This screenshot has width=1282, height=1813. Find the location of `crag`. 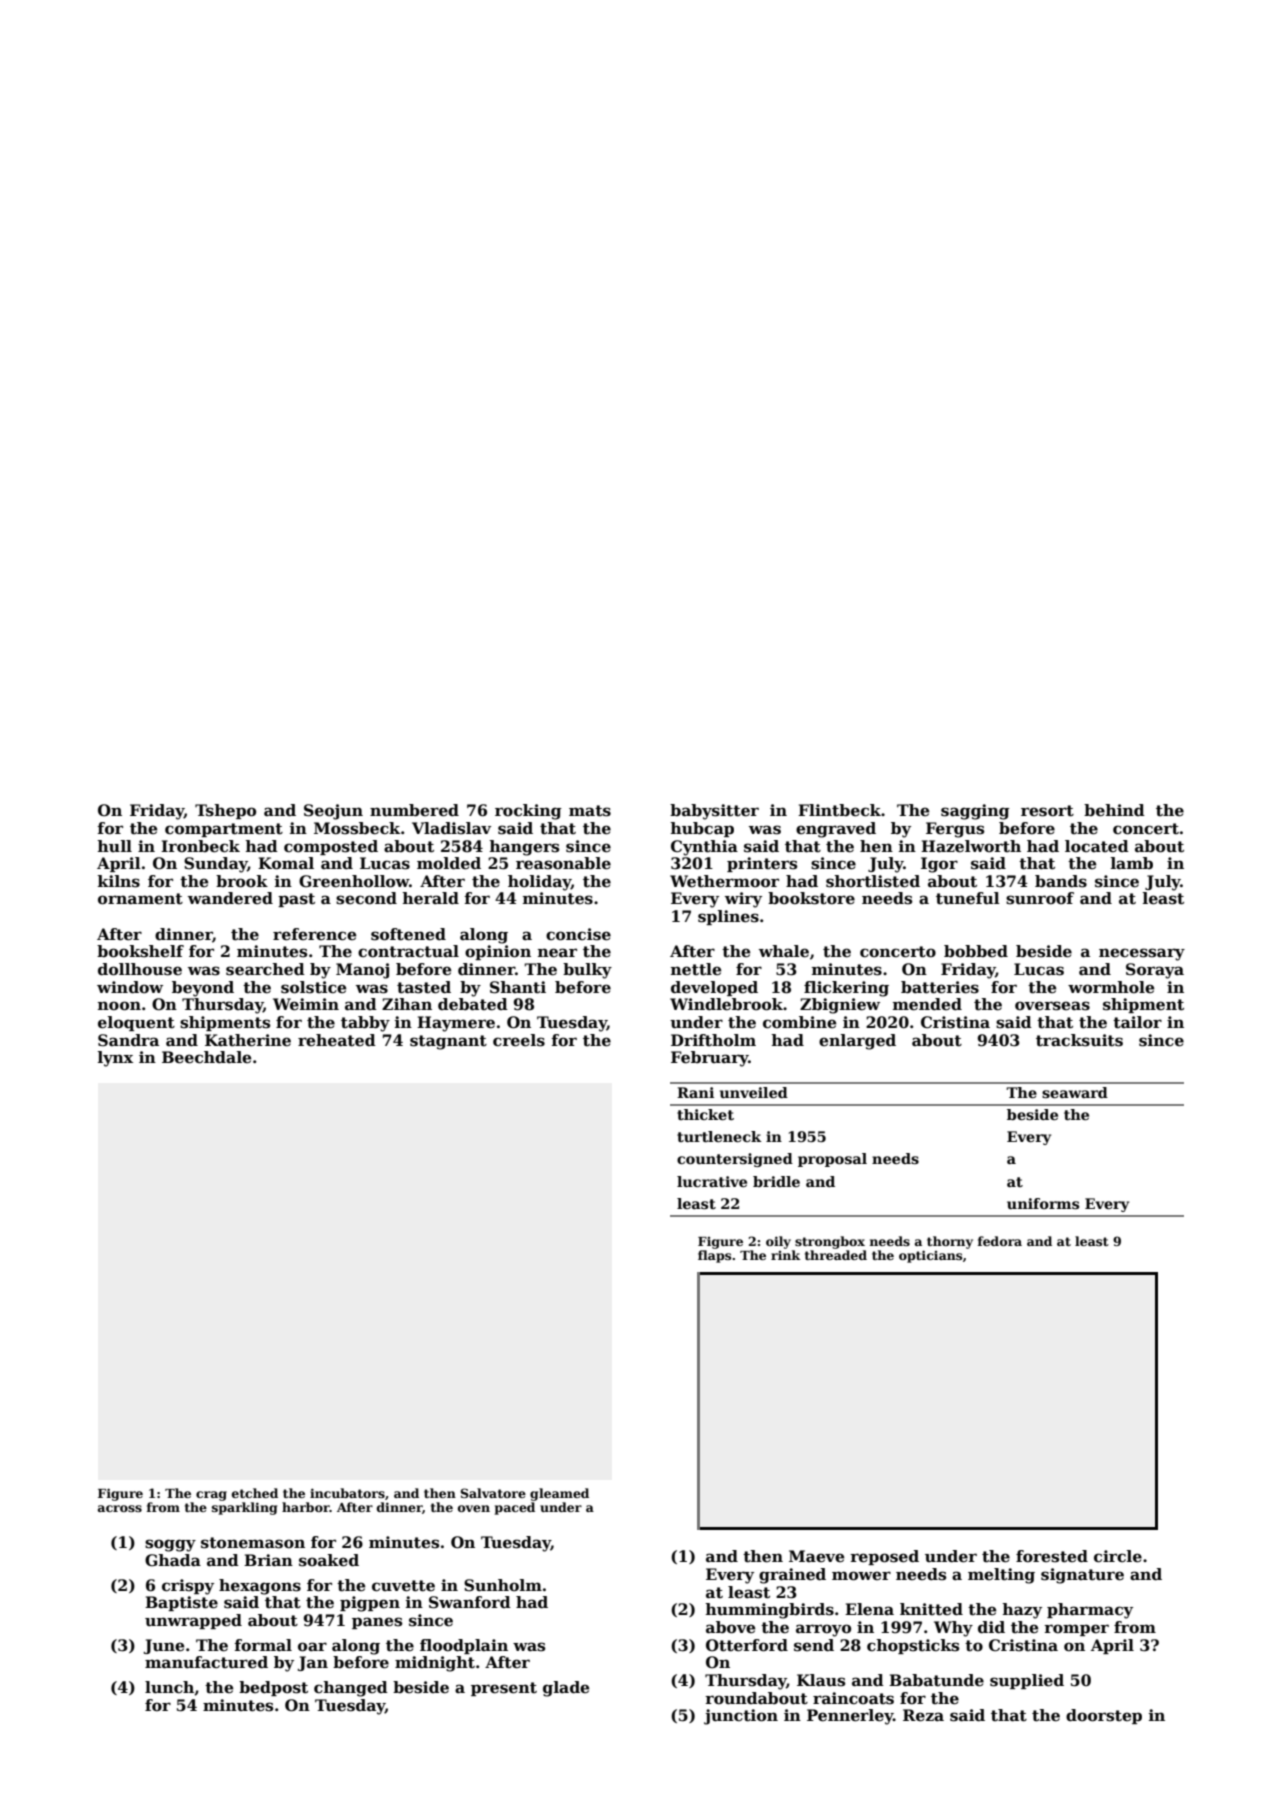

crag is located at coordinates (211, 1496).
